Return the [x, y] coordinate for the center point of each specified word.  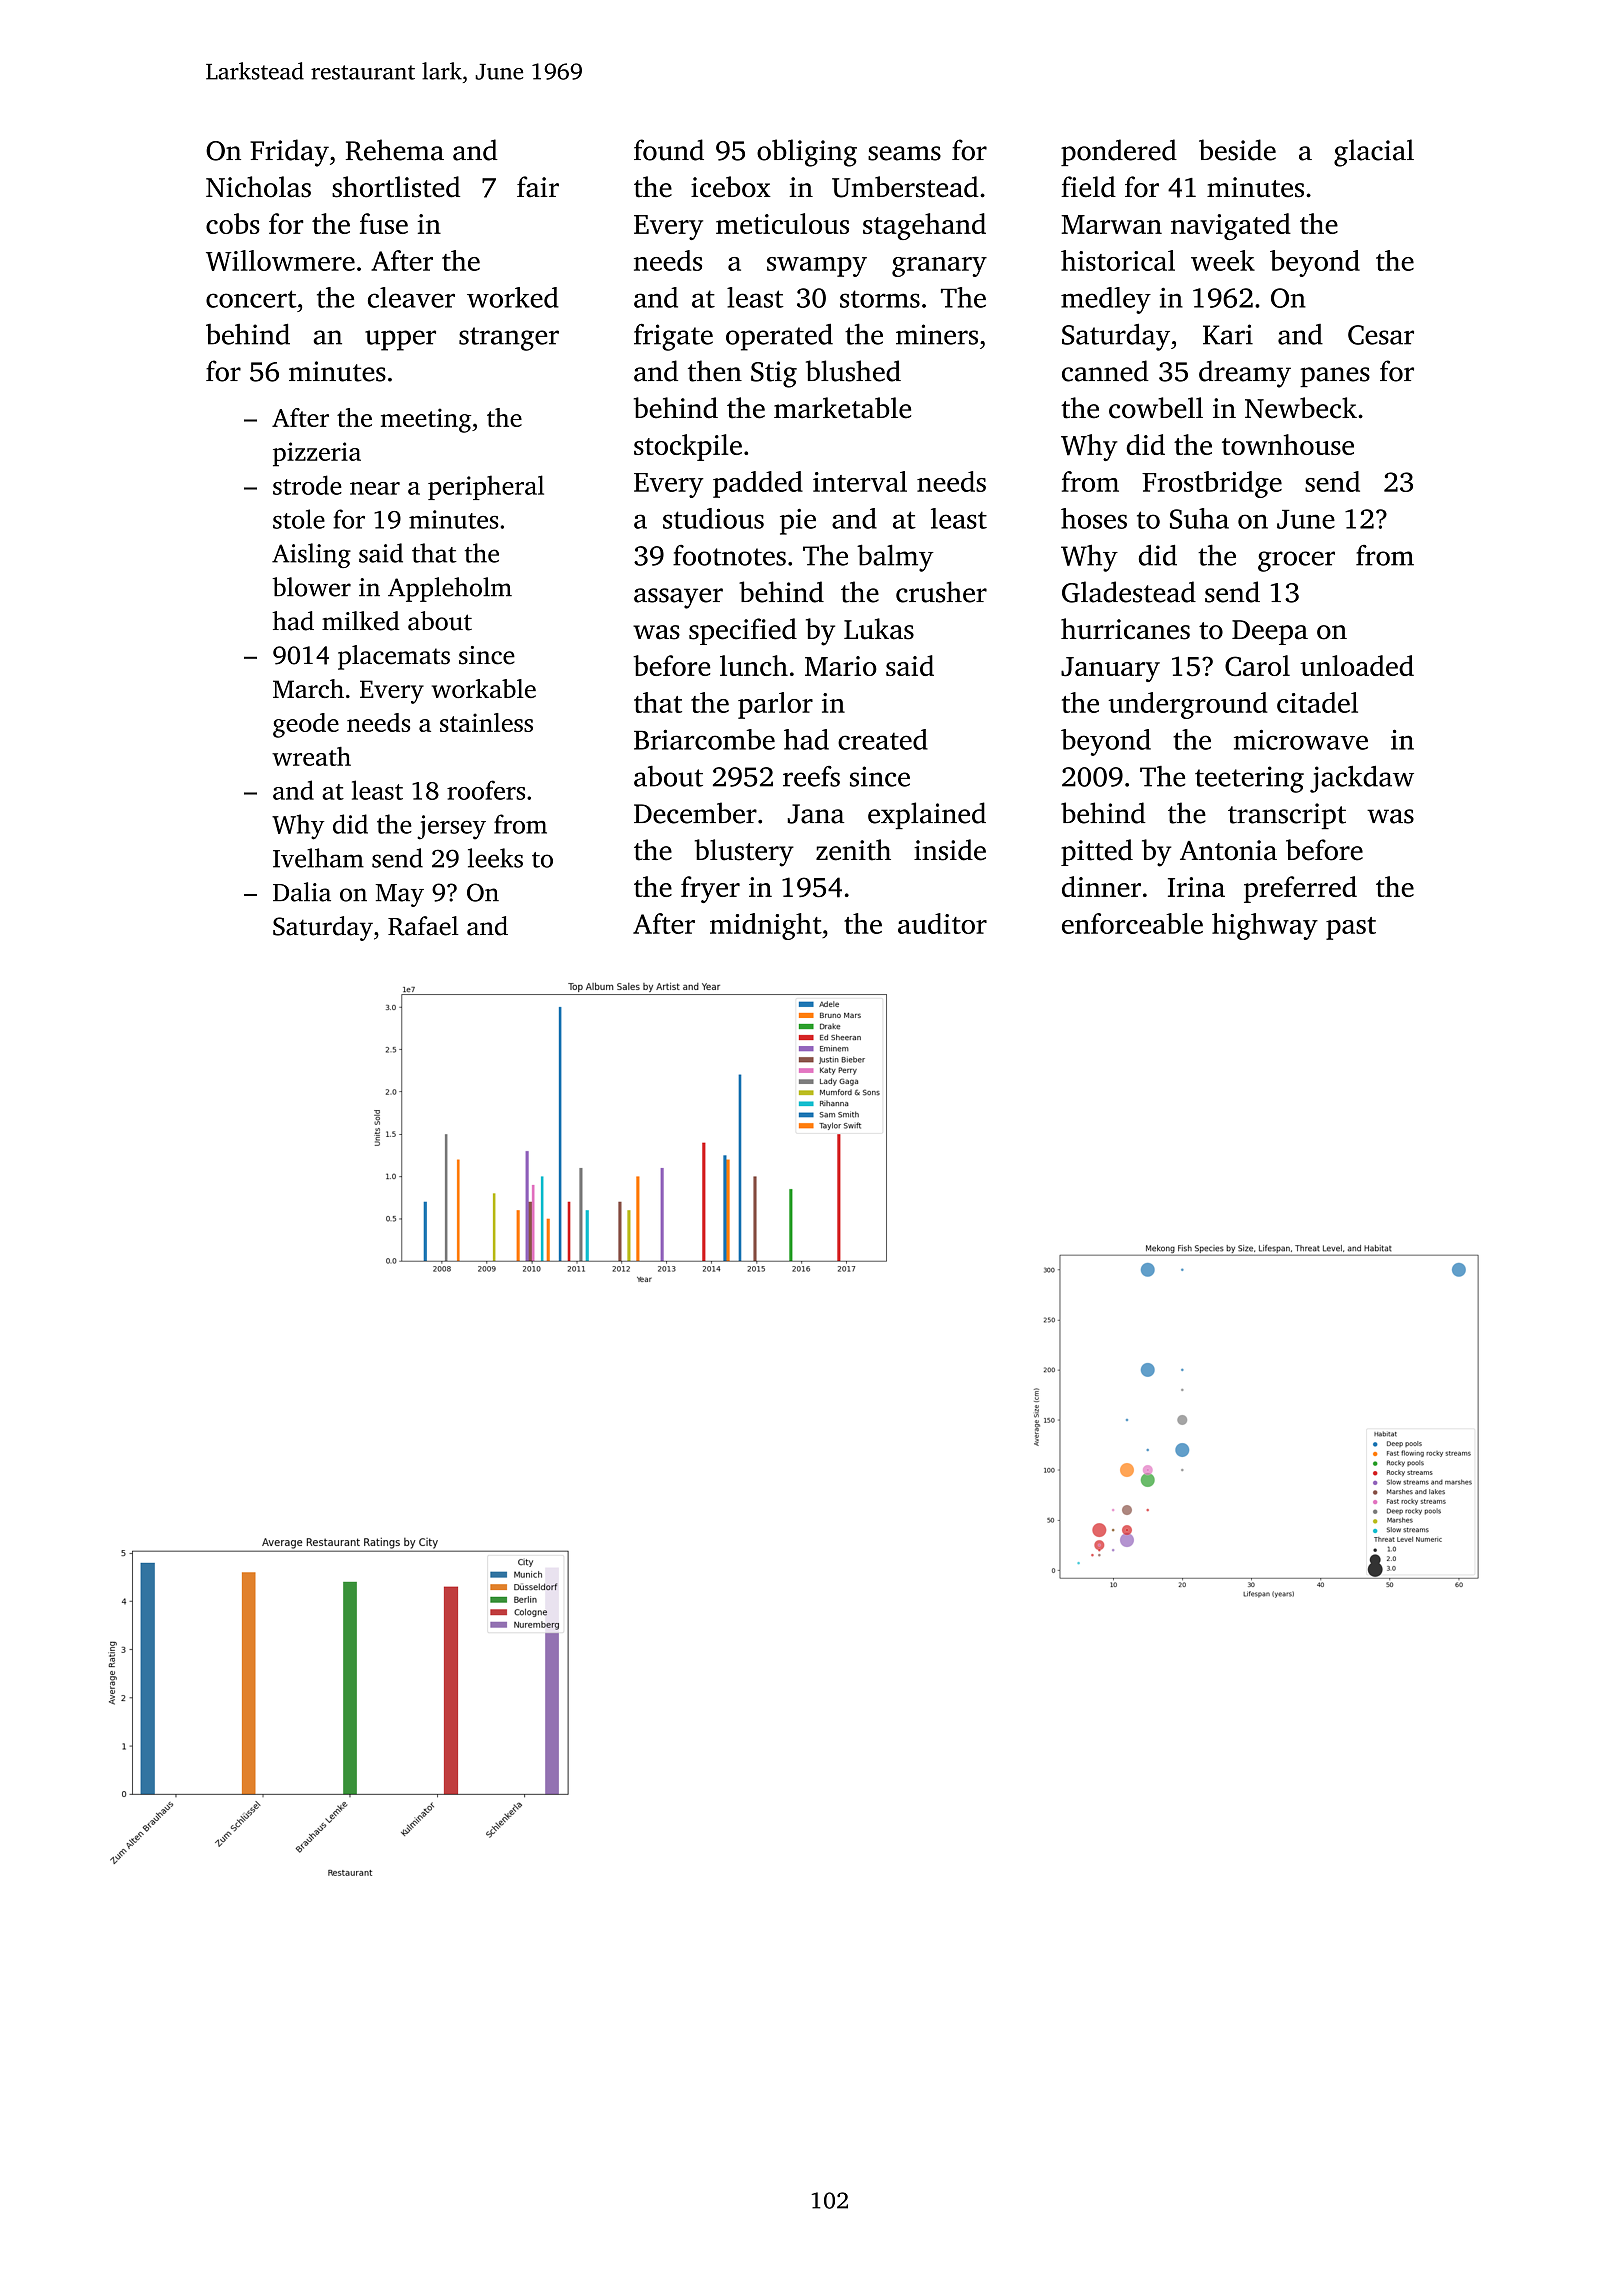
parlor [775, 705]
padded [758, 484]
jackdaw [1362, 779]
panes [1335, 377]
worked [513, 297]
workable [484, 688]
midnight [766, 926]
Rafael [423, 926]
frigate [673, 337]
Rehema [395, 150]
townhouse [1288, 444]
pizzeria [317, 454]
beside [1237, 150]
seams [904, 153]
